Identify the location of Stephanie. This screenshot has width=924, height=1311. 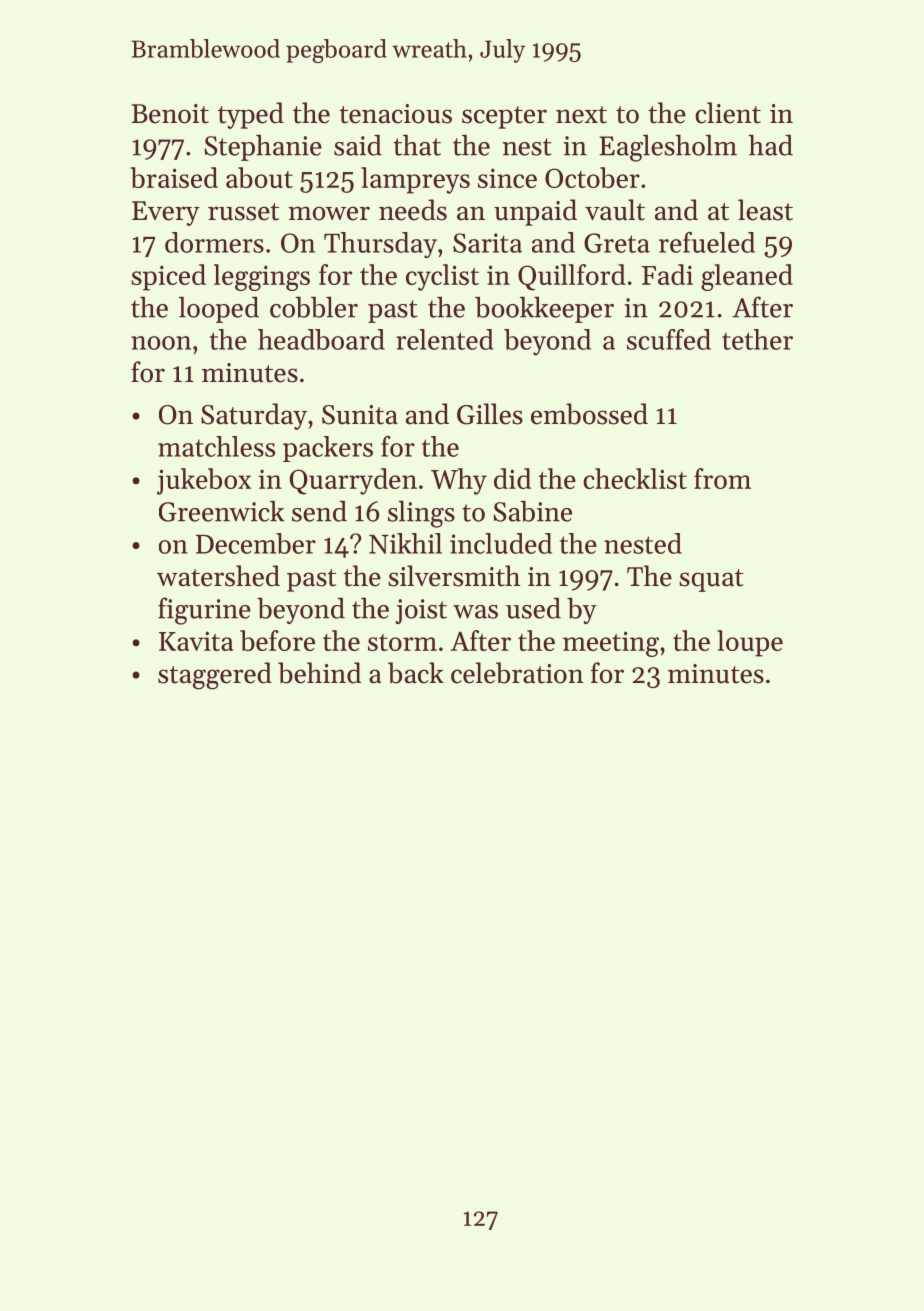
(263, 147).
